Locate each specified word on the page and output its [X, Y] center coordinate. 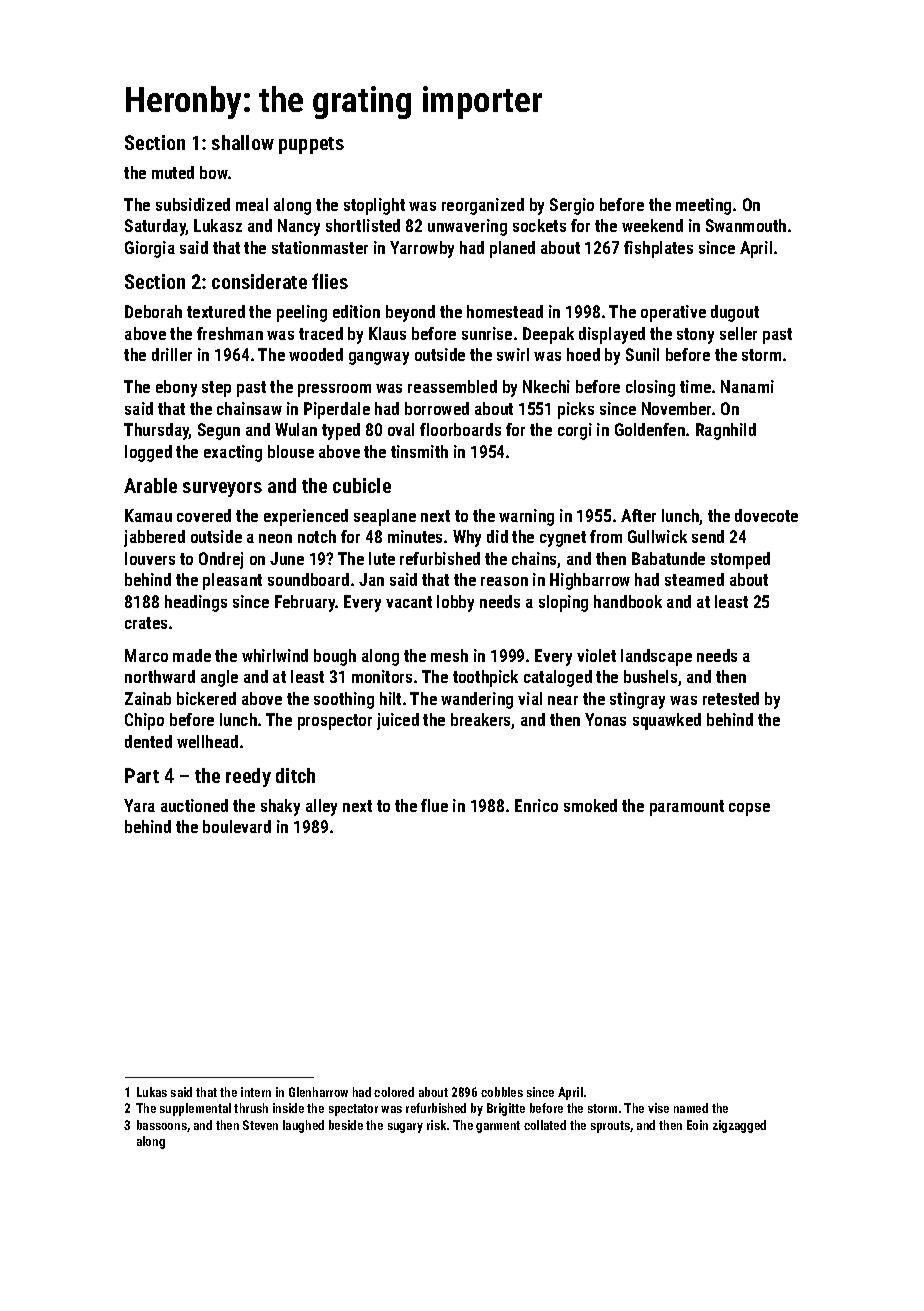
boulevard [237, 826]
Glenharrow [318, 1092]
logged [148, 453]
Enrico [536, 805]
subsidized [193, 204]
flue [434, 805]
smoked [590, 805]
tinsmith [419, 451]
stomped [740, 560]
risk [436, 1125]
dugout [735, 313]
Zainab [148, 698]
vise [658, 1108]
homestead [505, 311]
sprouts [610, 1127]
